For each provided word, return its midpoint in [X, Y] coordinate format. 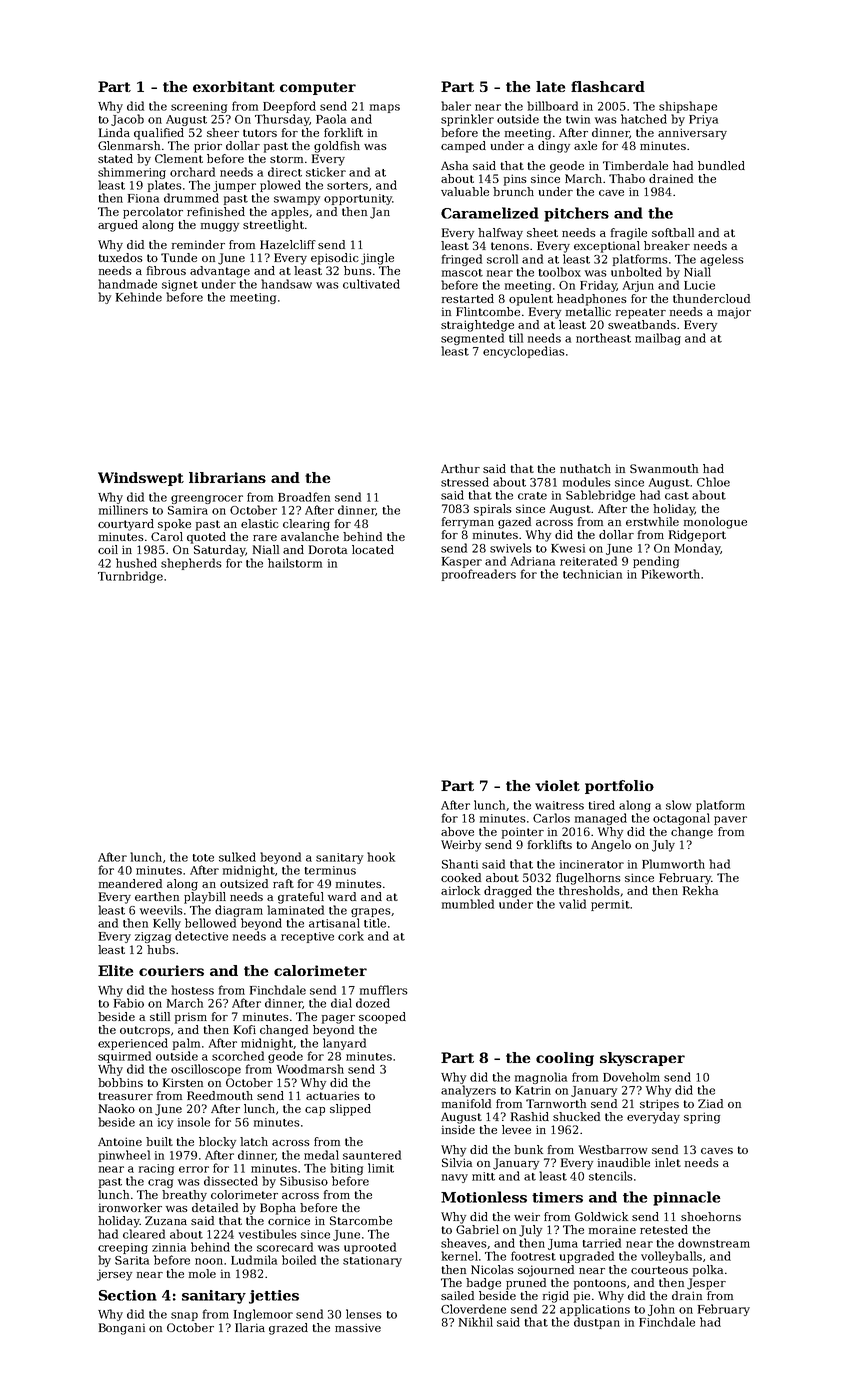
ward [342, 896]
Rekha [700, 890]
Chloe [713, 482]
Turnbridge [130, 577]
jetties [274, 1297]
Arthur [460, 468]
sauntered [372, 1155]
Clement [179, 158]
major [734, 313]
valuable [465, 191]
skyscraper [642, 1059]
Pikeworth [671, 574]
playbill [205, 898]
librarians [227, 477]
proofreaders [479, 575]
